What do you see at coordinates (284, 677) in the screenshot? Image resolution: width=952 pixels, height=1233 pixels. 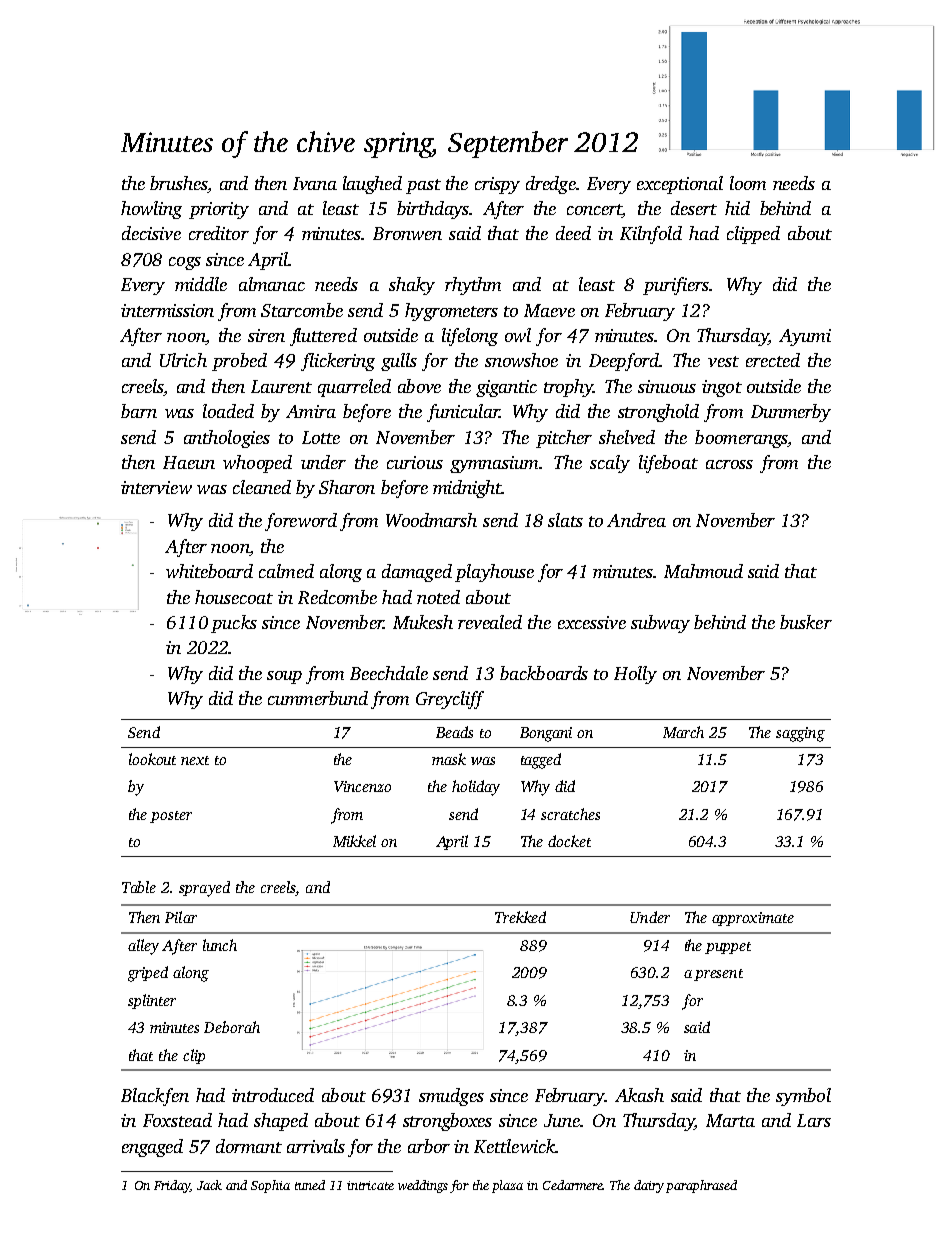 I see `soup` at bounding box center [284, 677].
